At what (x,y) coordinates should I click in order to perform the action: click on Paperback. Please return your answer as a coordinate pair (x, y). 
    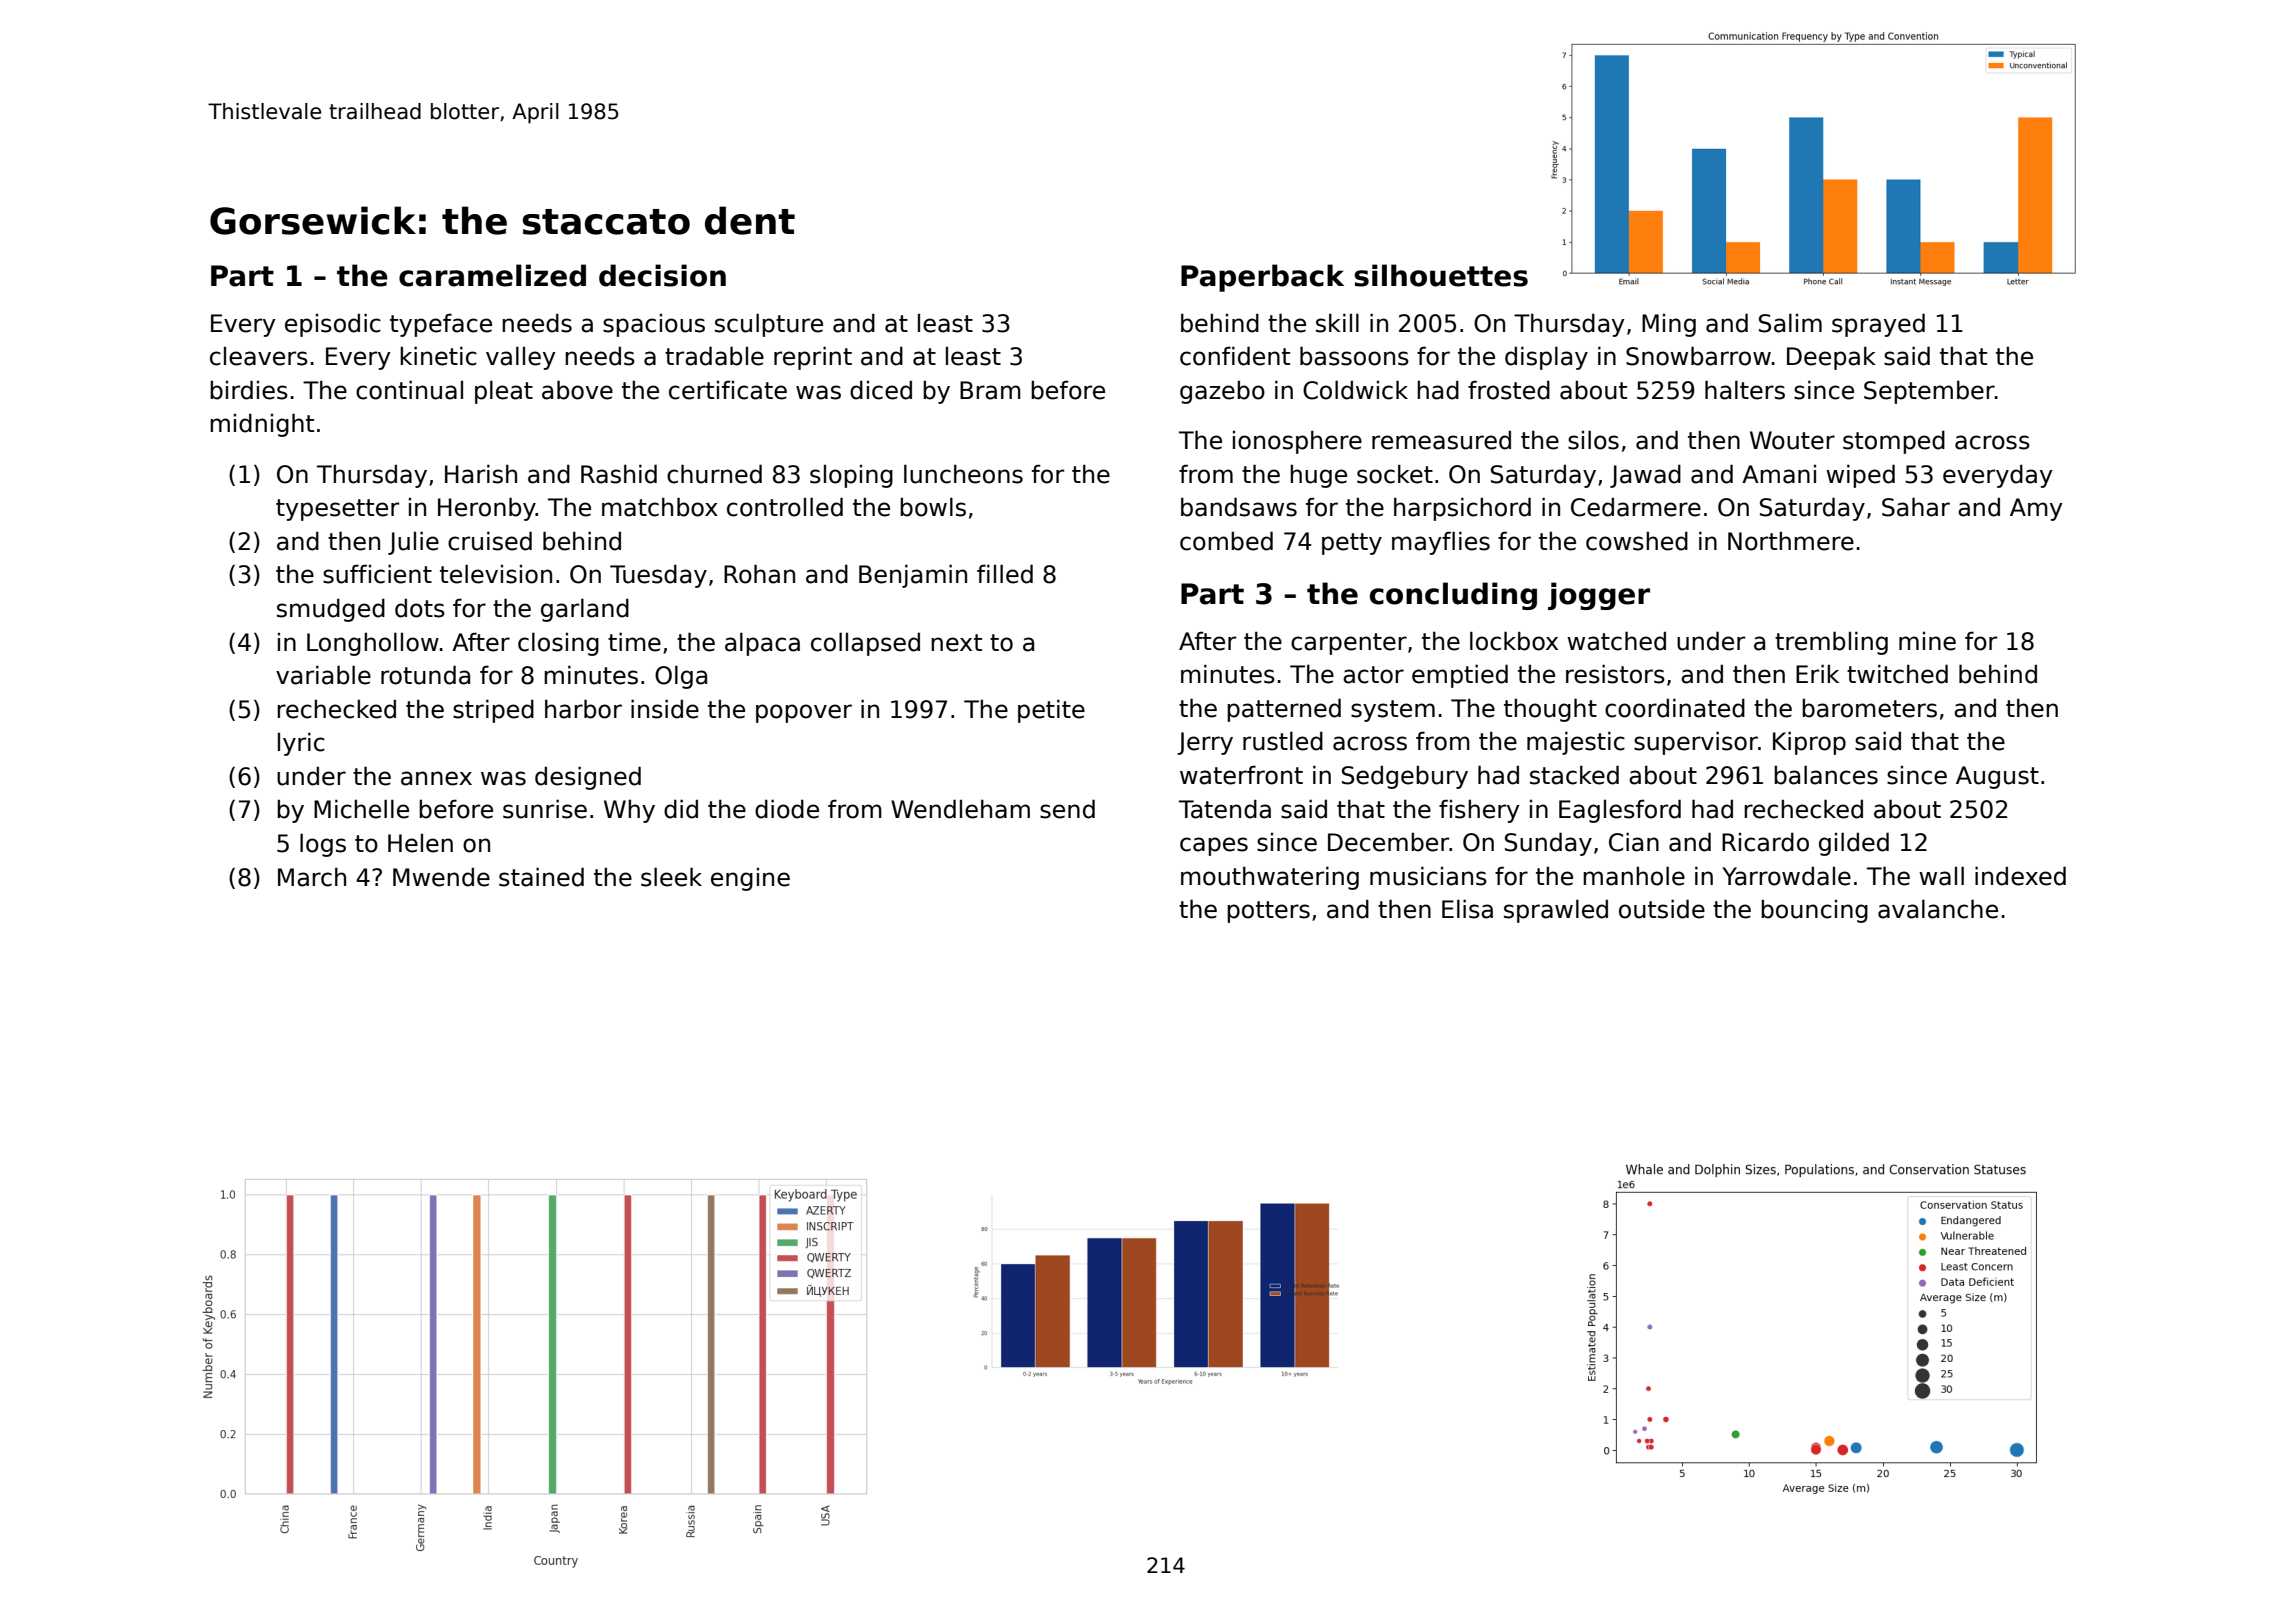
    Looking at the image, I should click on (1262, 278).
